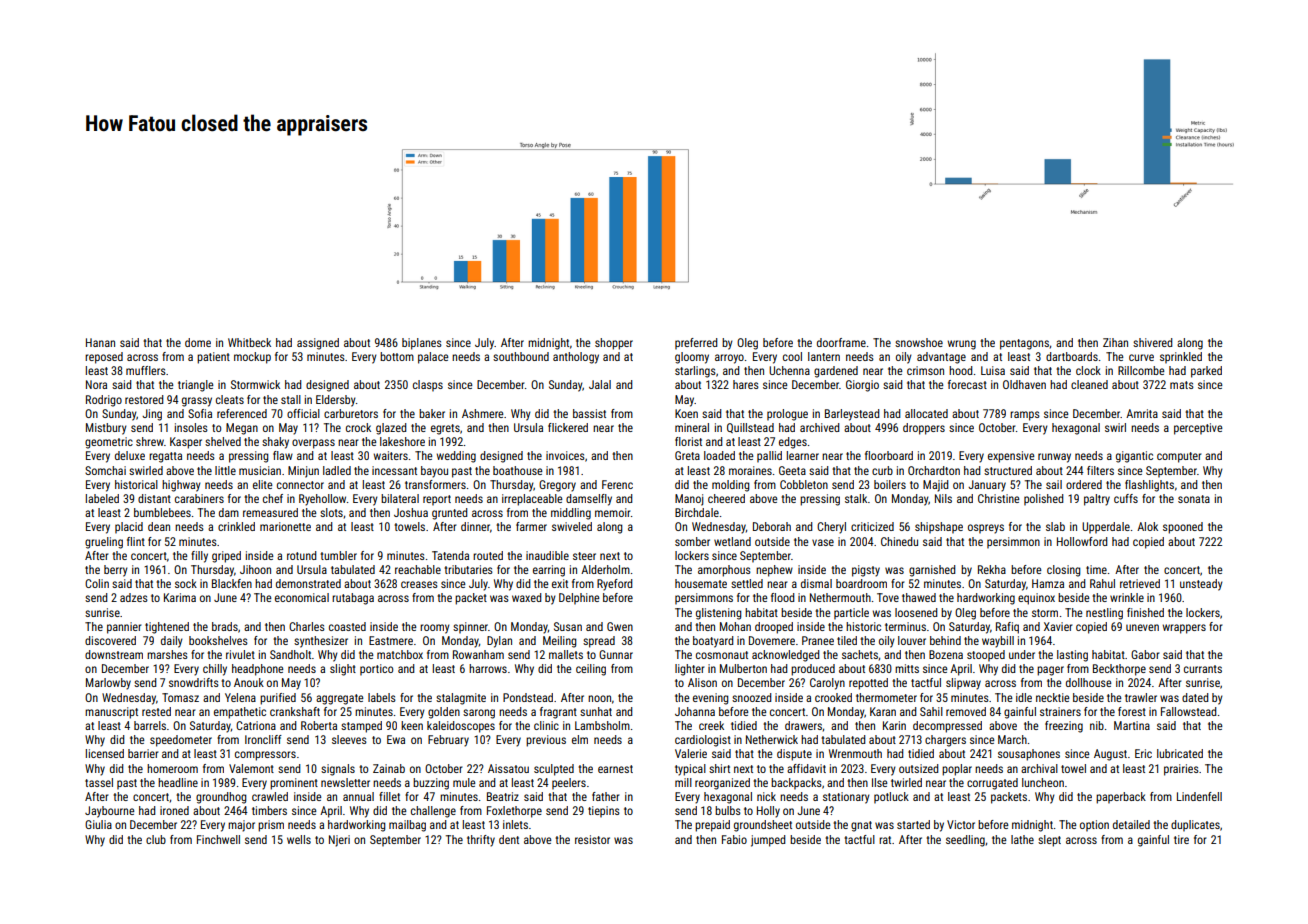 The image size is (1308, 924). I want to click on Ashmere, so click(483, 413).
